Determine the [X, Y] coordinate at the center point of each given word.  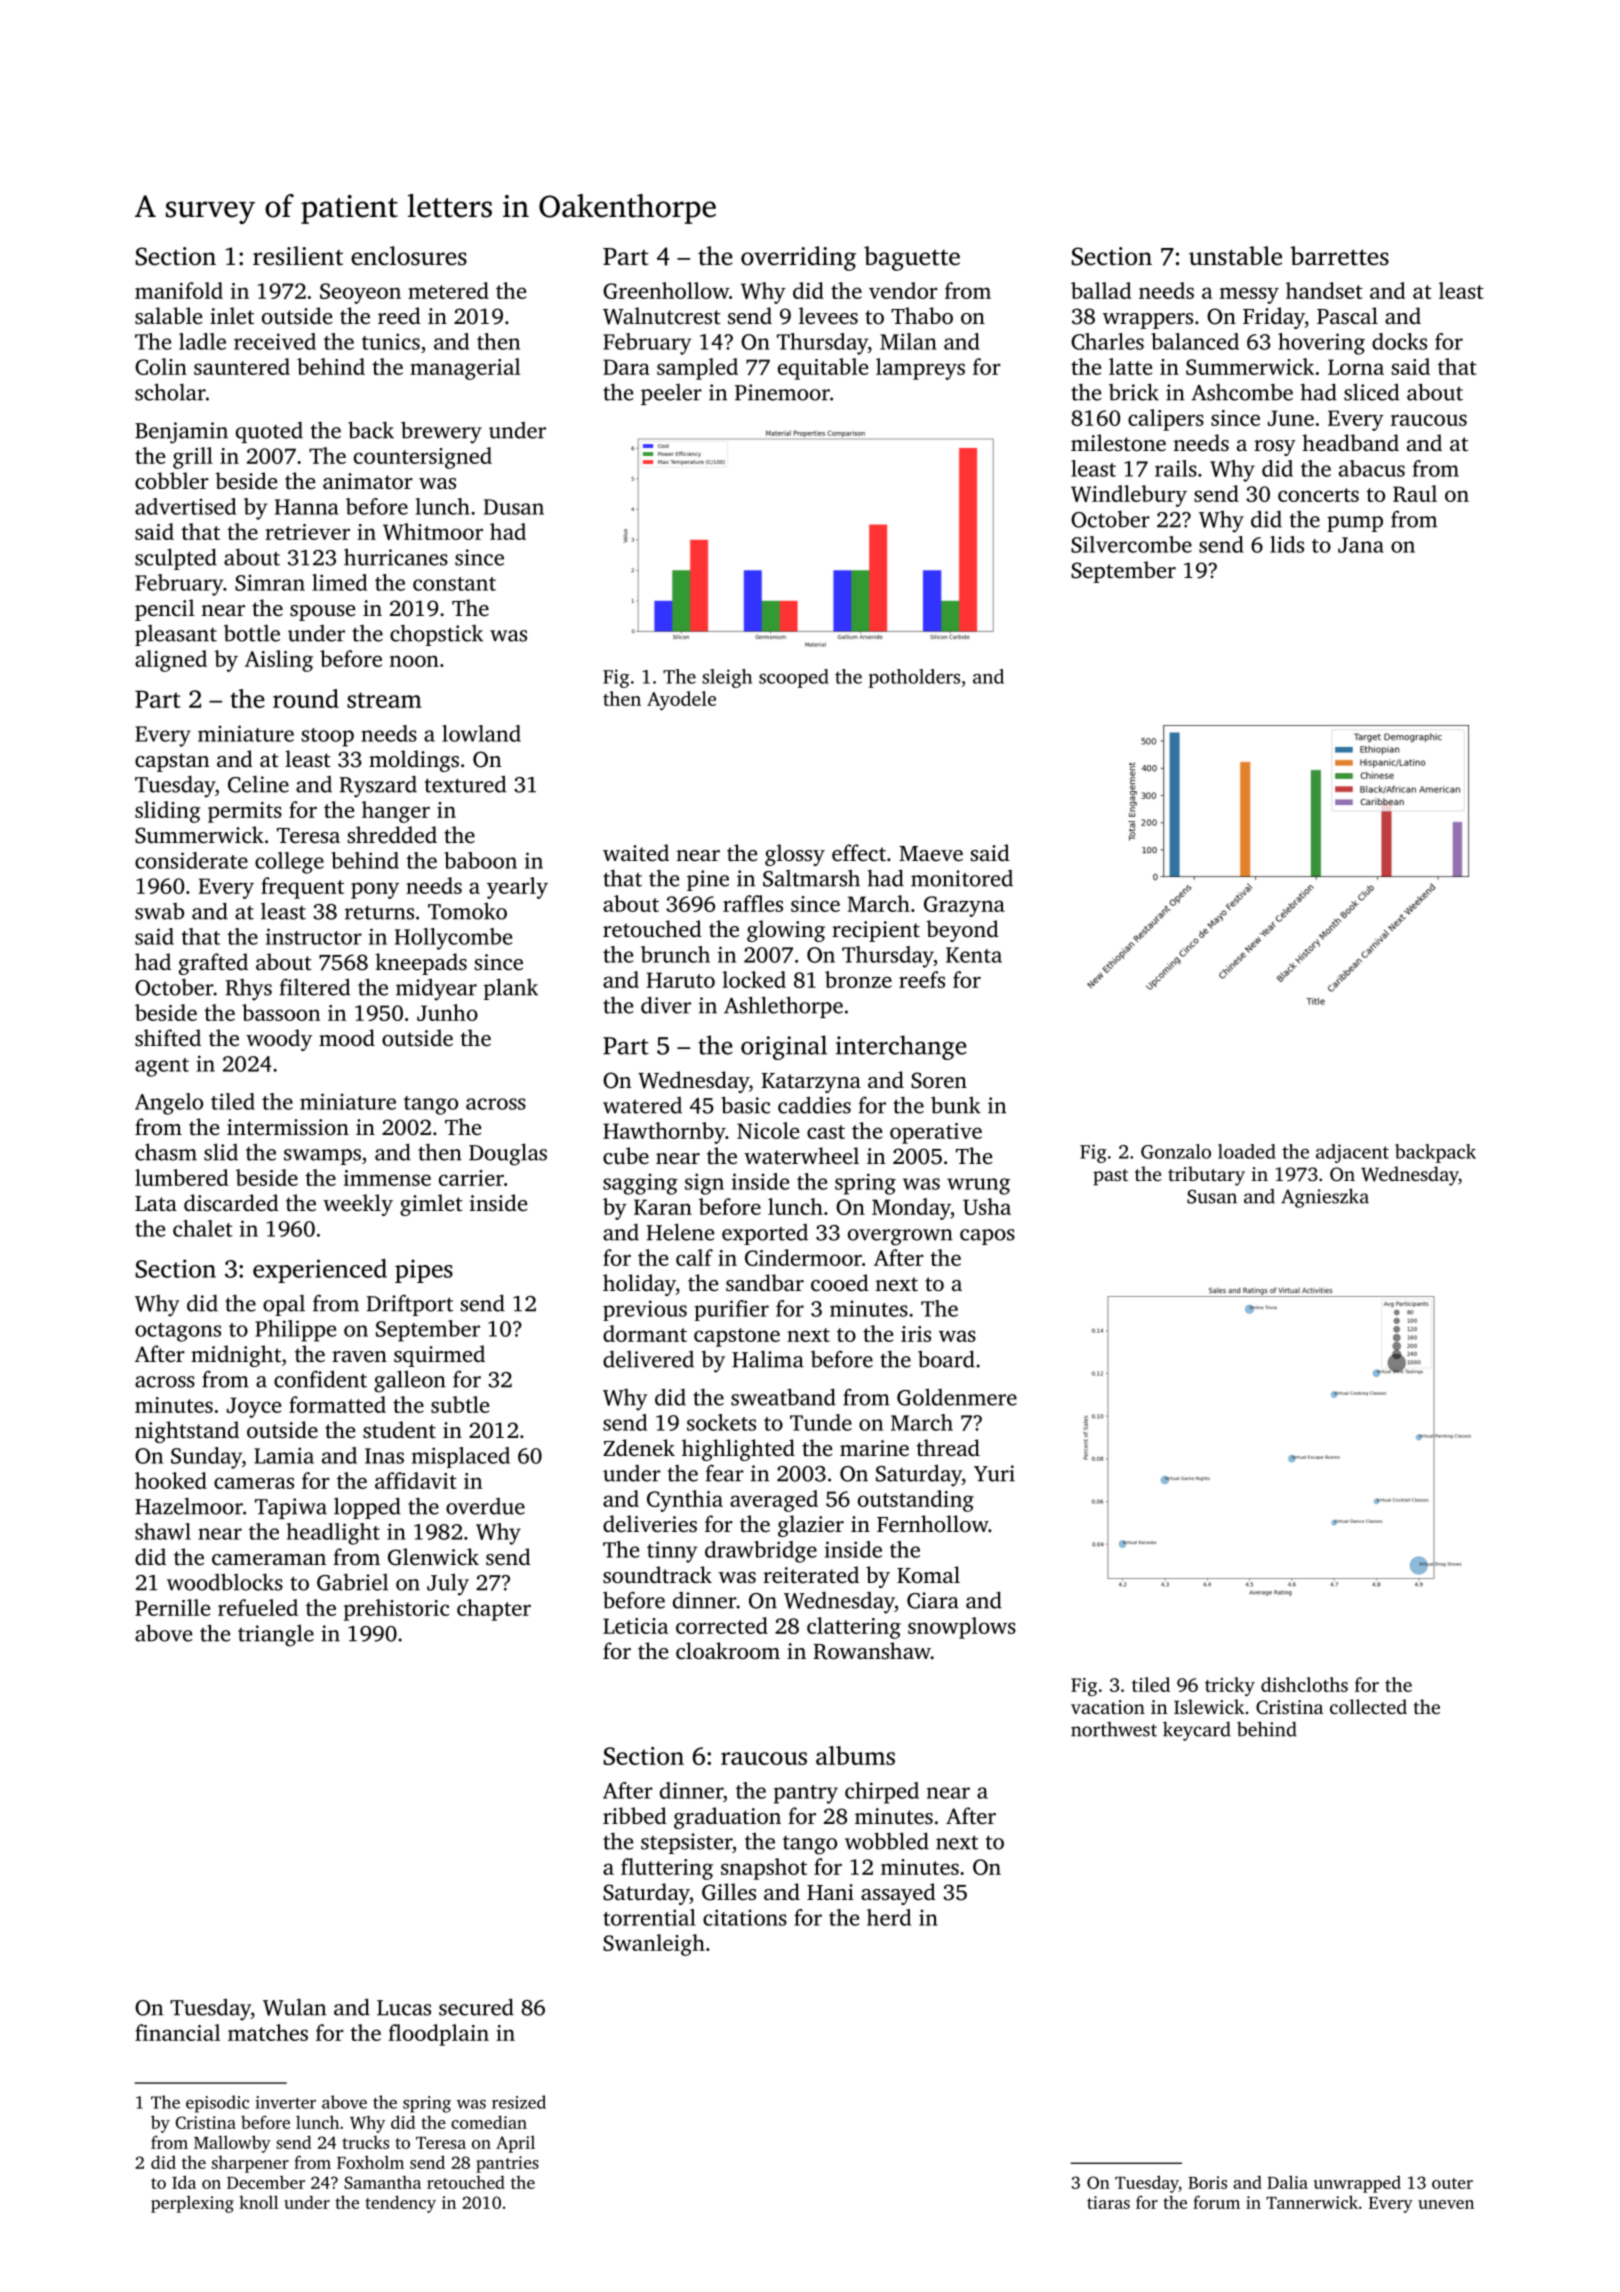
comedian [489, 2122]
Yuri [994, 1473]
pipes [424, 1271]
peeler [671, 394]
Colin [161, 366]
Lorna [1356, 367]
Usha [987, 1206]
